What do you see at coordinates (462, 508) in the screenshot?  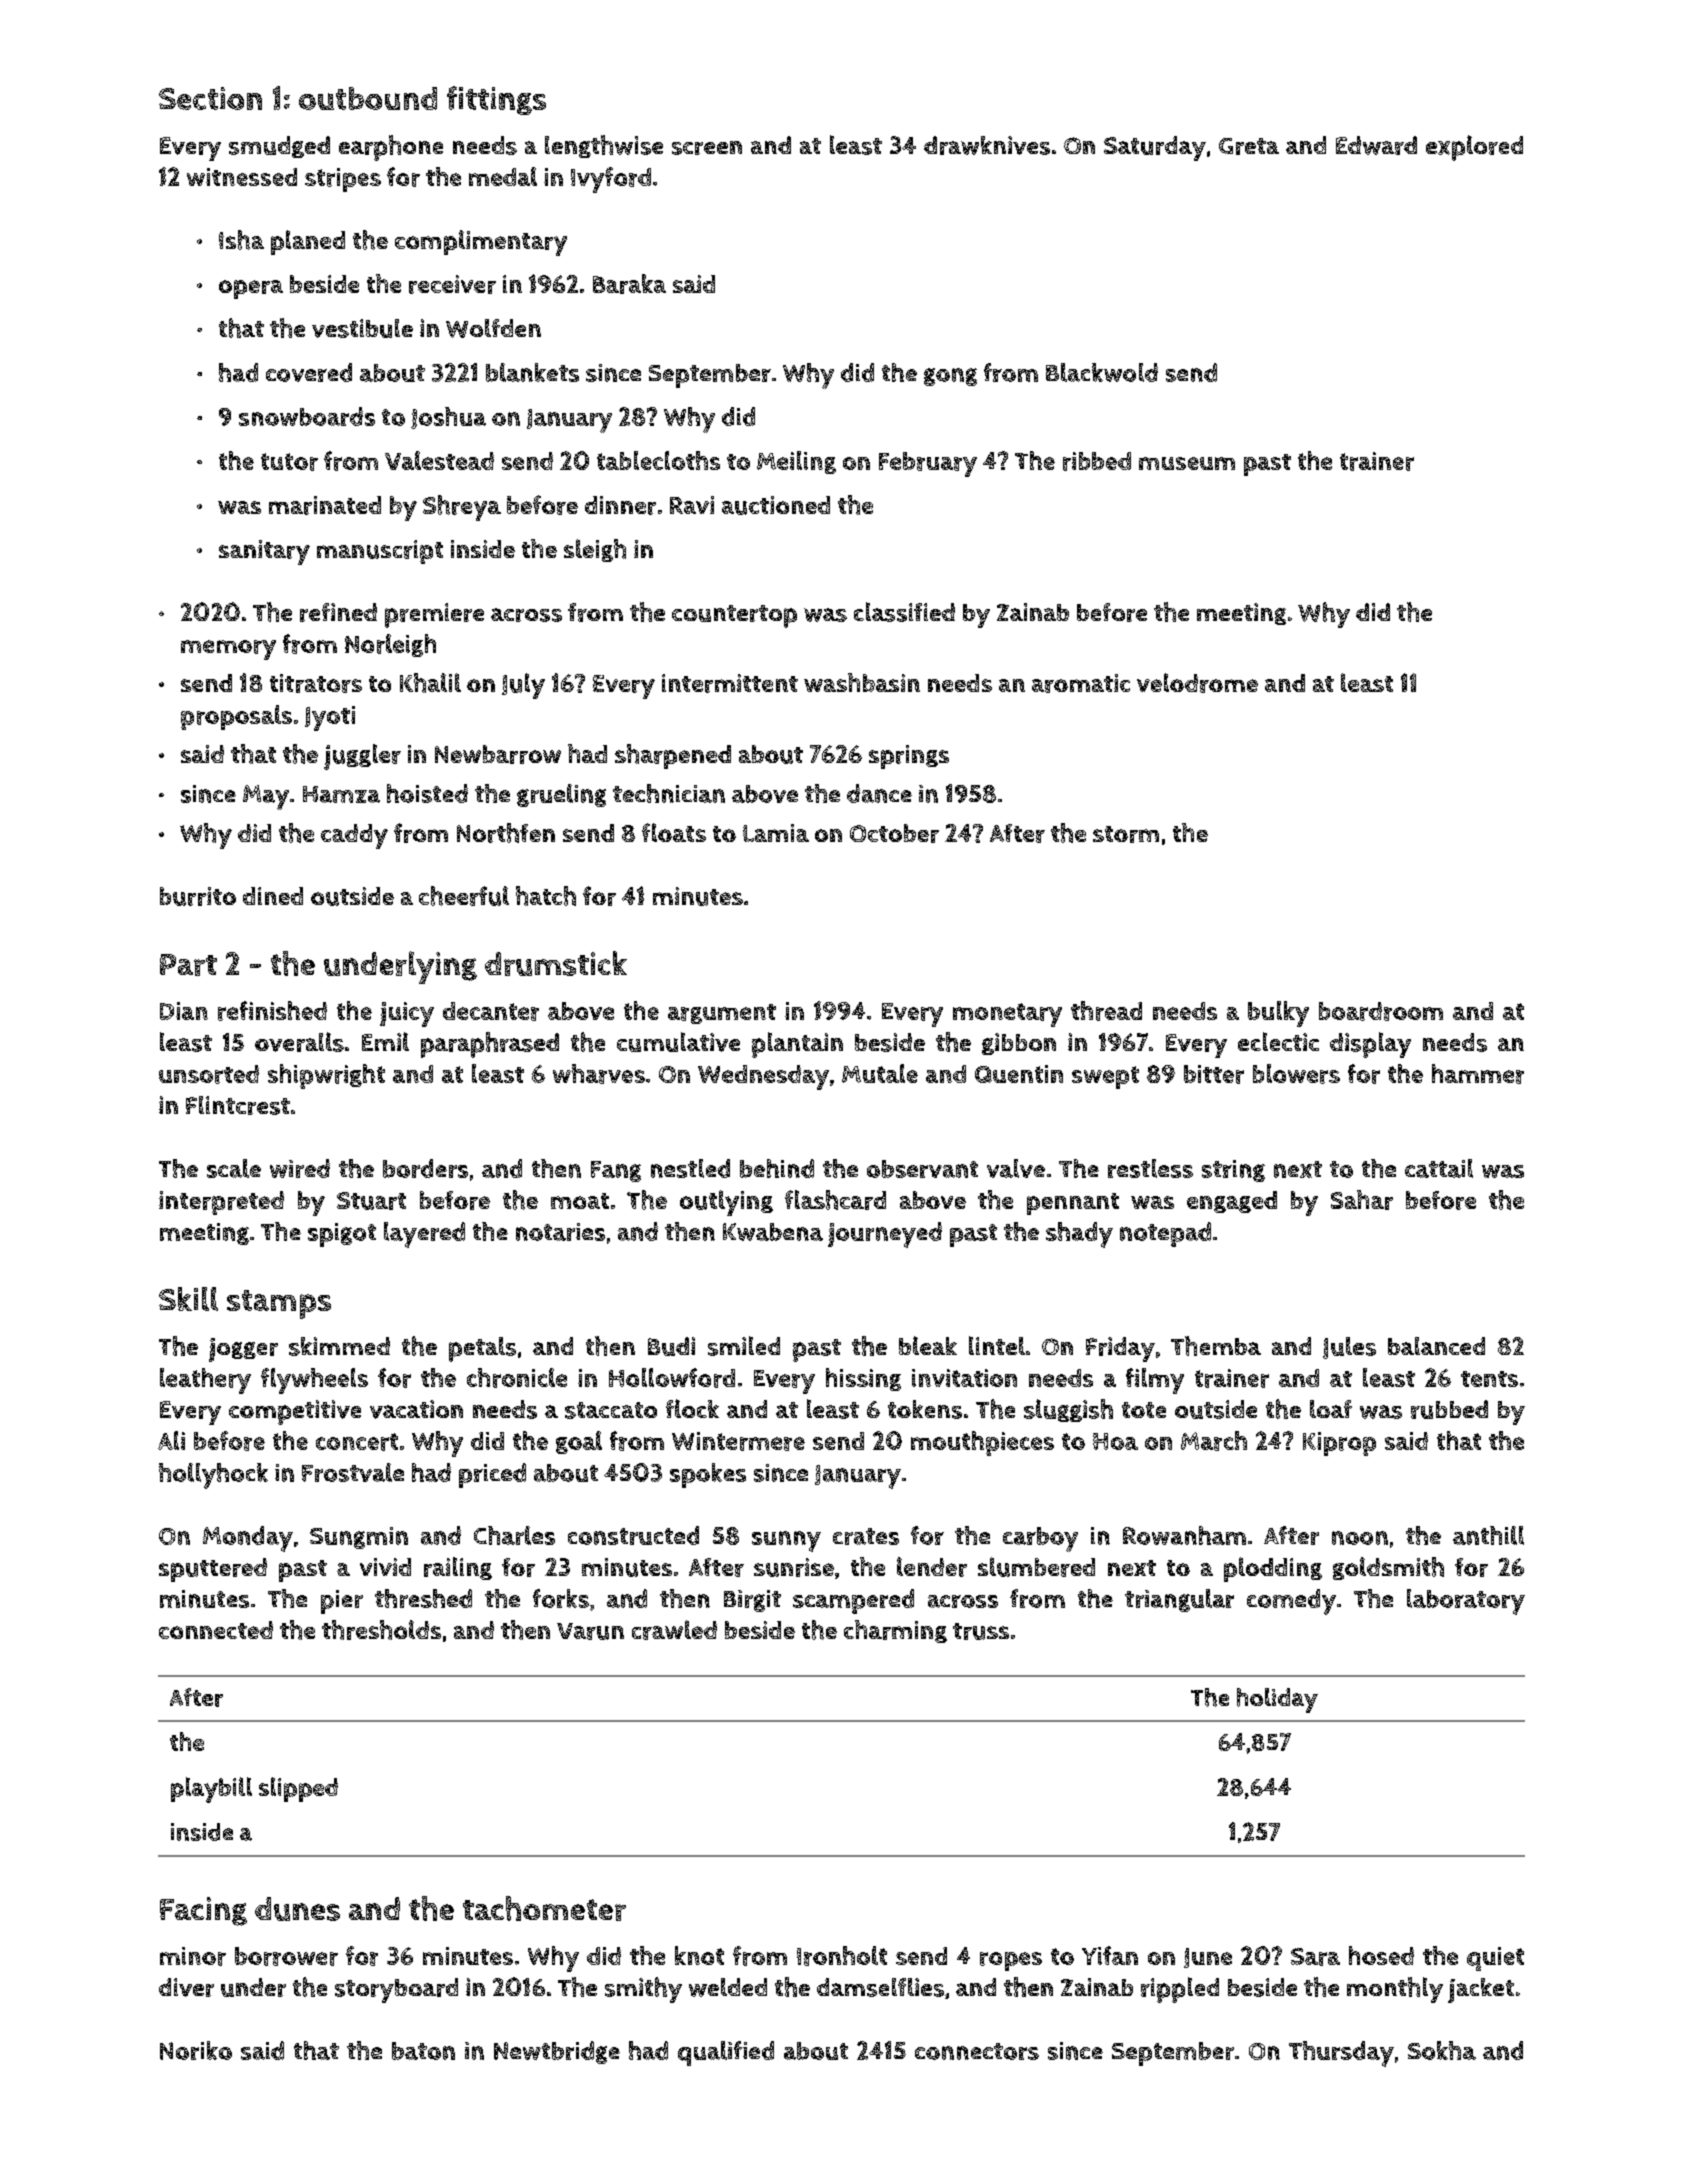 I see `Shreya` at bounding box center [462, 508].
